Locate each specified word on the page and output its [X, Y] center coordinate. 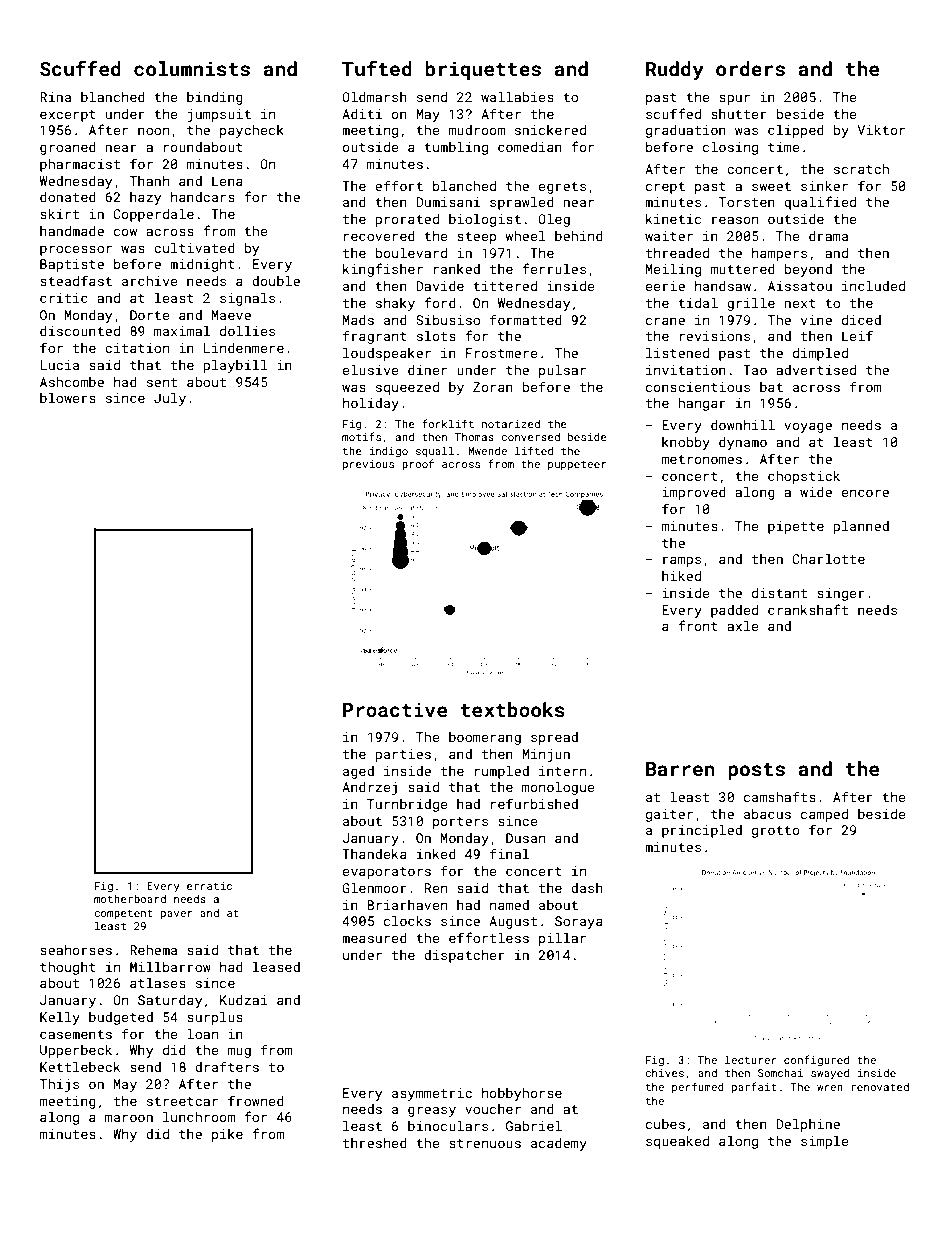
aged [358, 772]
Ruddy [675, 70]
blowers [68, 398]
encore [865, 493]
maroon [129, 1118]
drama [828, 236]
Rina [55, 97]
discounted [80, 331]
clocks [407, 921]
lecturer [751, 1059]
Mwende [487, 451]
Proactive [395, 709]
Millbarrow [170, 967]
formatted [526, 319]
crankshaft [808, 609]
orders [750, 68]
